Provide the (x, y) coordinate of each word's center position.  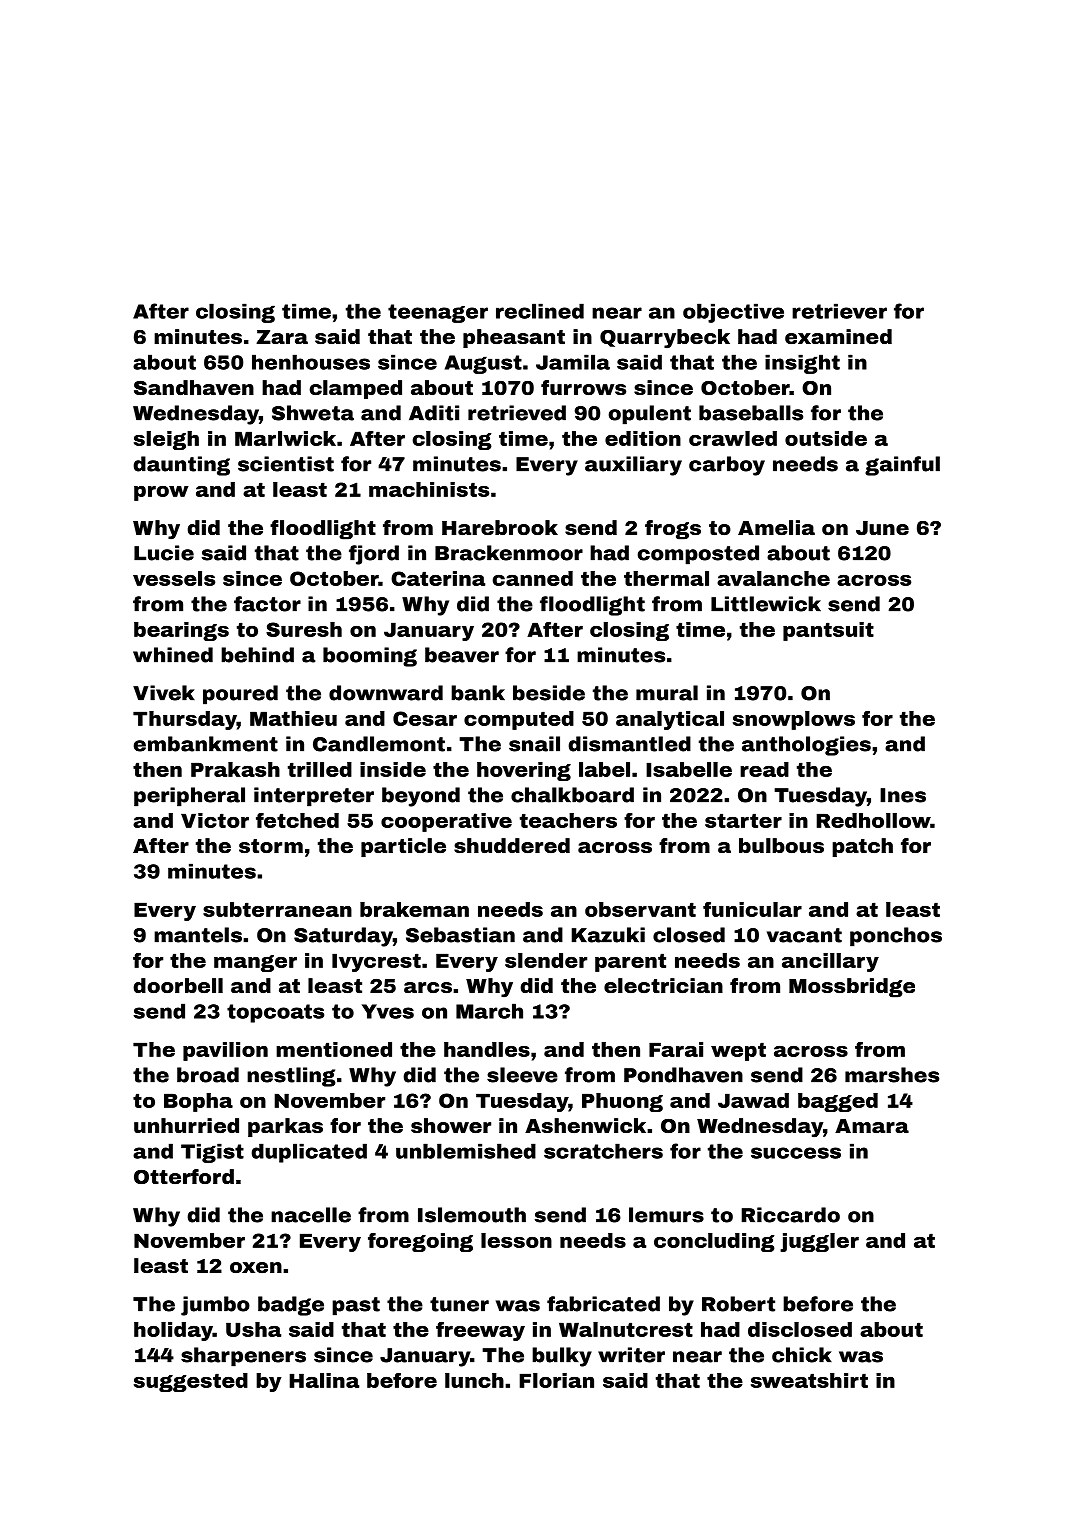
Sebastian (460, 935)
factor (267, 604)
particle (403, 847)
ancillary (830, 962)
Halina (324, 1380)
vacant (804, 935)
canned (533, 578)
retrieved (517, 413)
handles (487, 1049)
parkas (285, 1127)
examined (838, 336)
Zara (282, 337)
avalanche (773, 578)
